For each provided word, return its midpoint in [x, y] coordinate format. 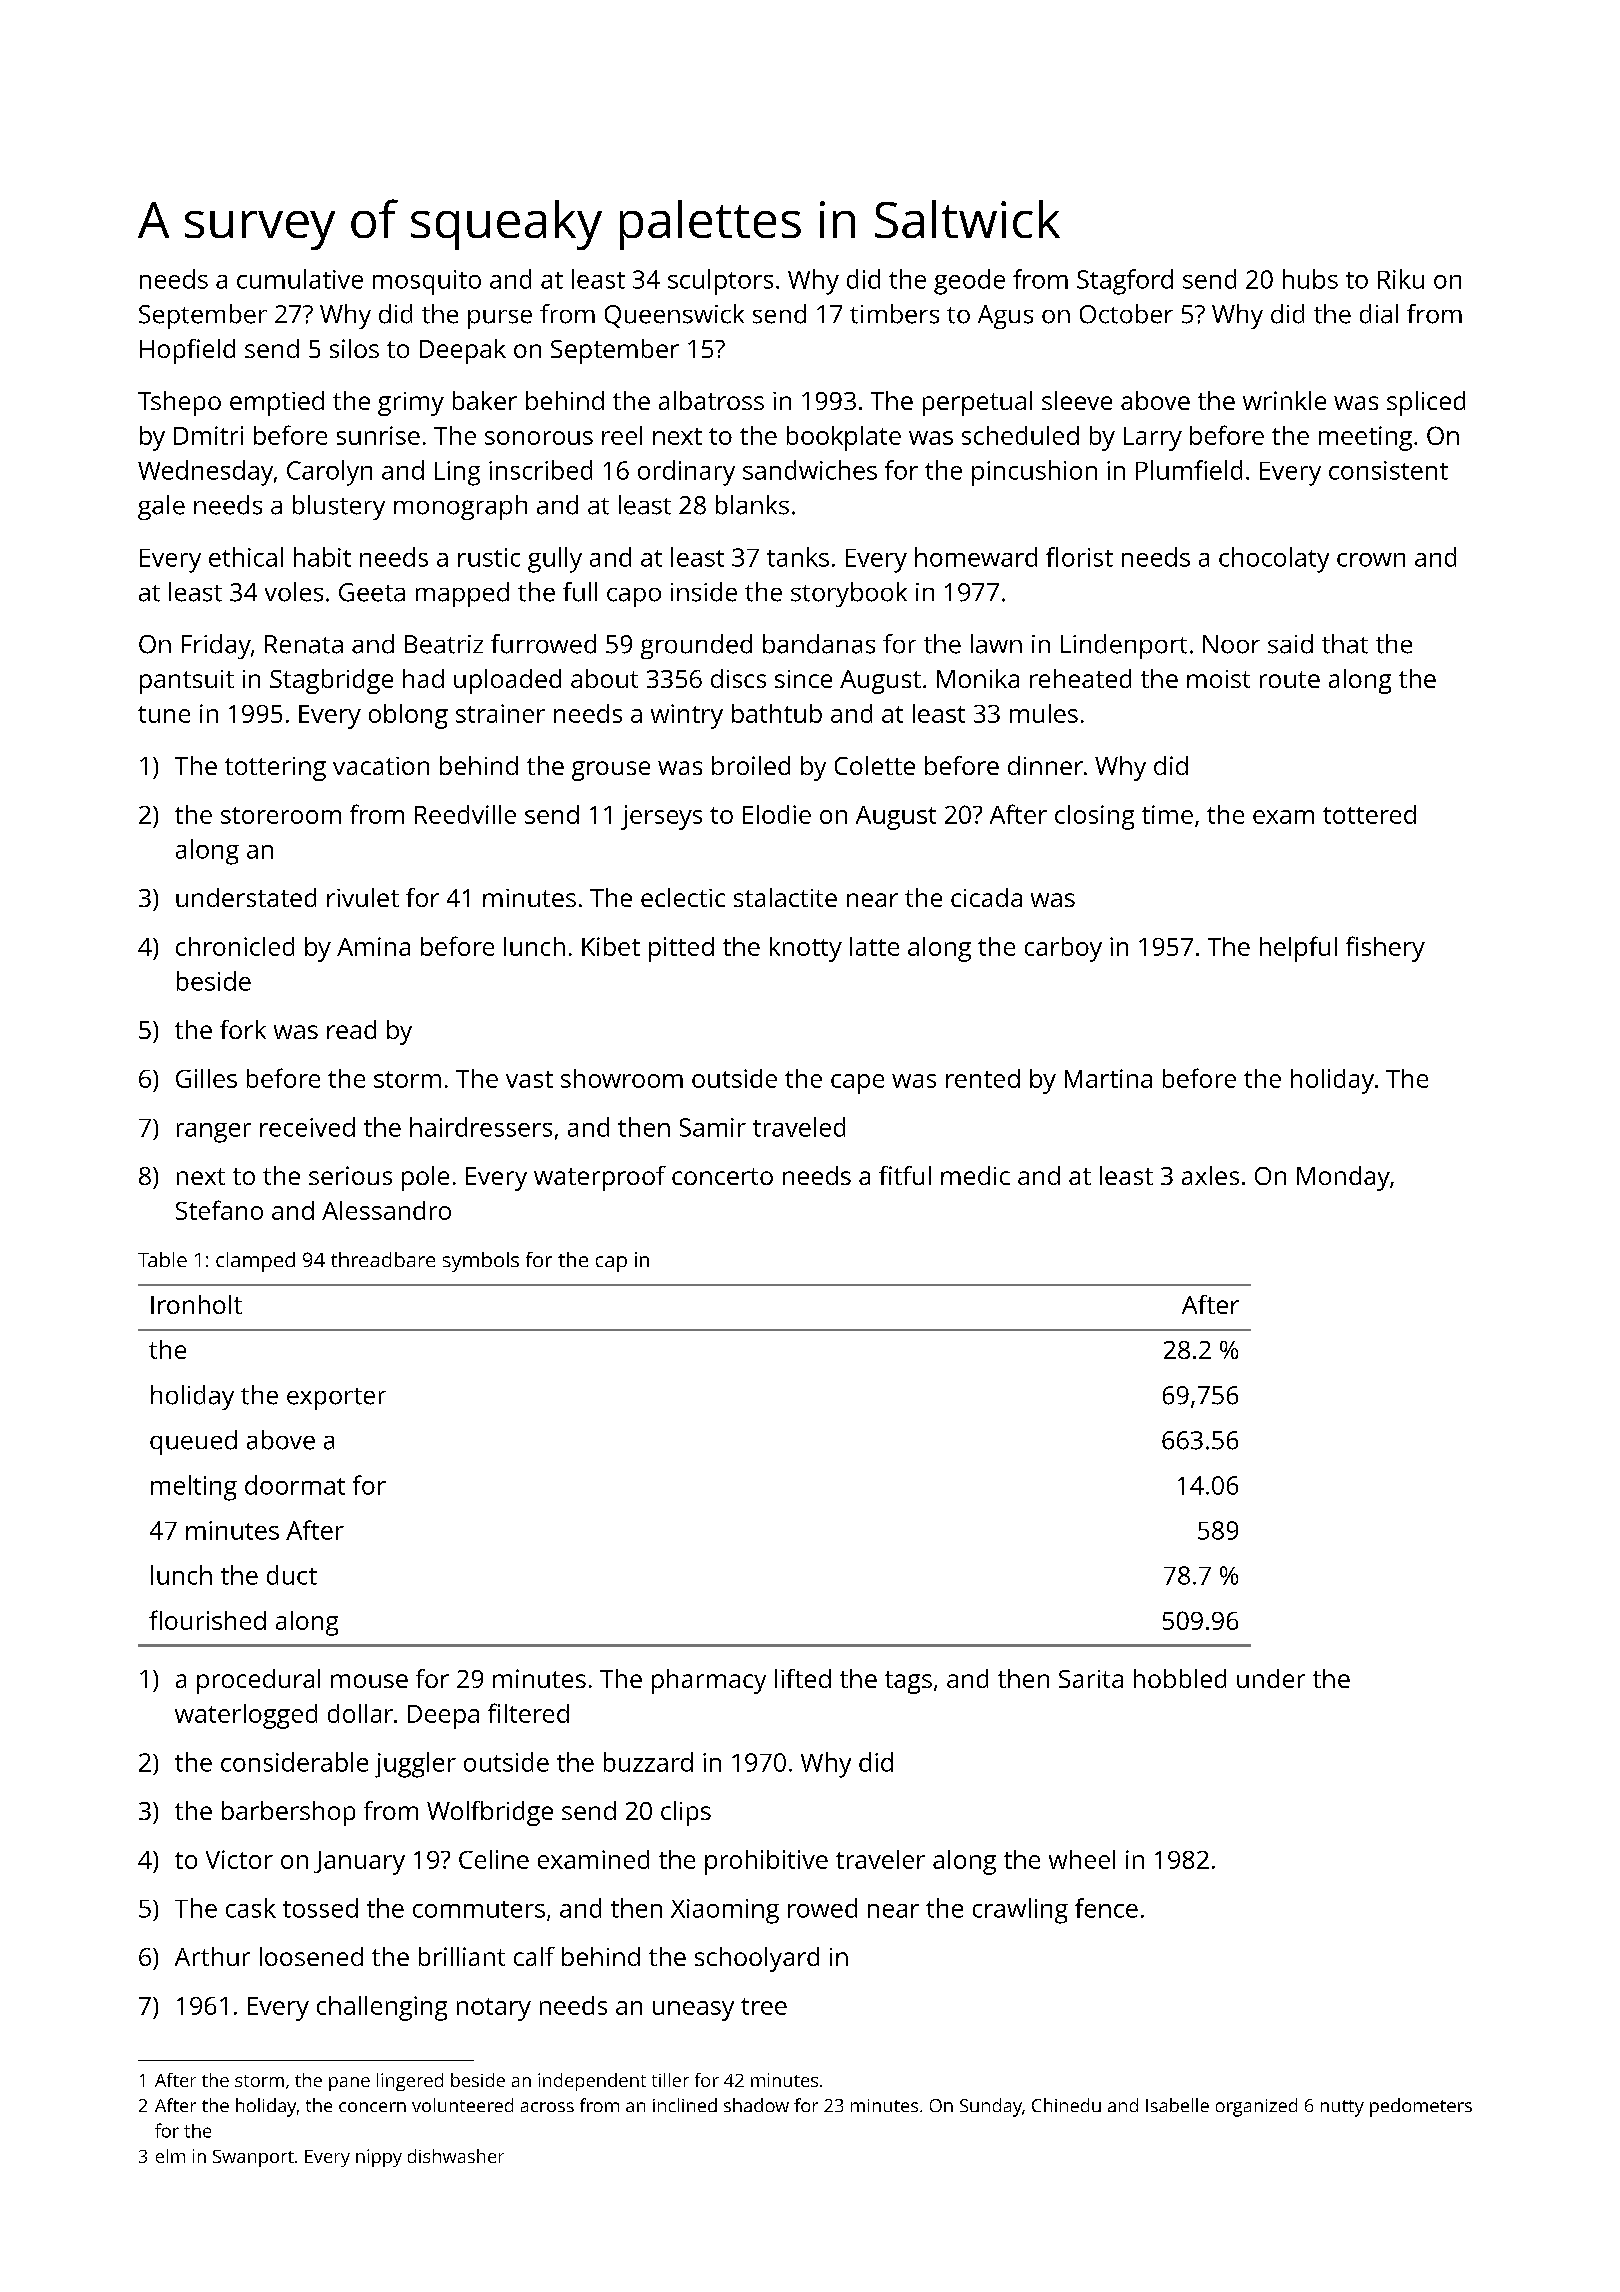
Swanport [253, 2158]
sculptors [720, 282]
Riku [1401, 279]
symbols [481, 1262]
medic [975, 1175]
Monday [1343, 1178]
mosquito [427, 282]
